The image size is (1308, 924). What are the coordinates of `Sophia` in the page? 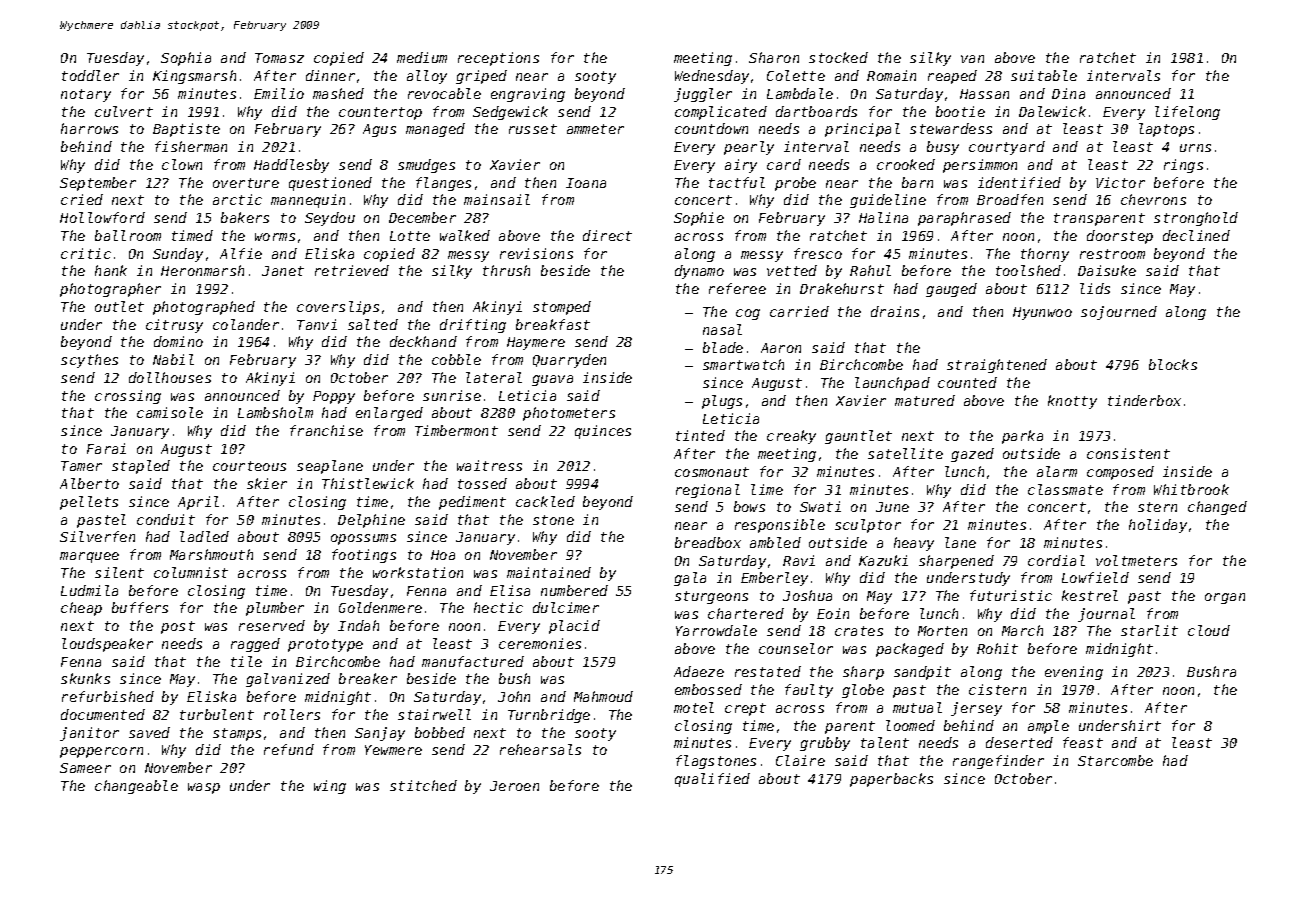 It's located at (186, 59).
